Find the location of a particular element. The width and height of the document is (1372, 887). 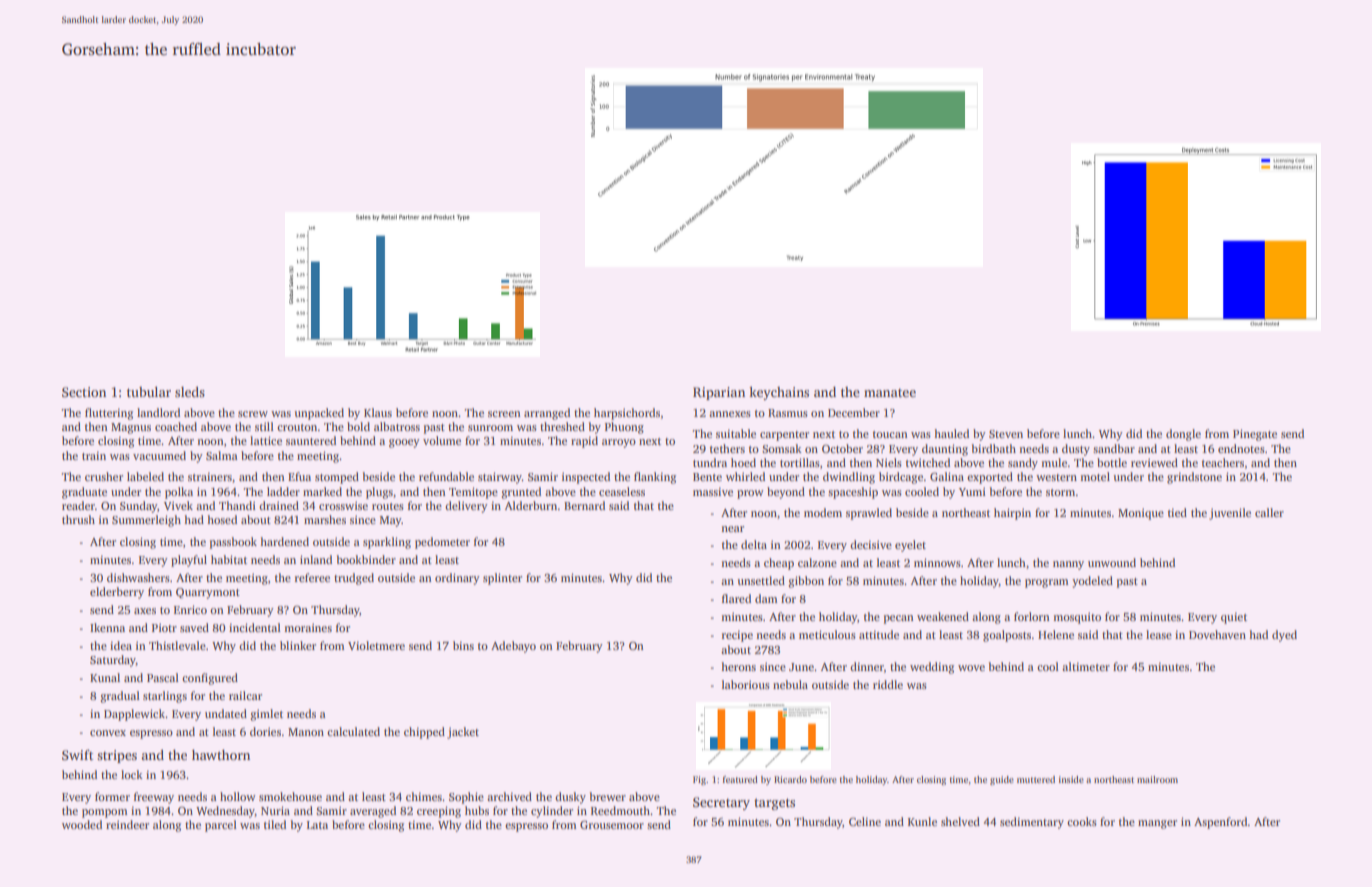

parcel is located at coordinates (221, 826).
